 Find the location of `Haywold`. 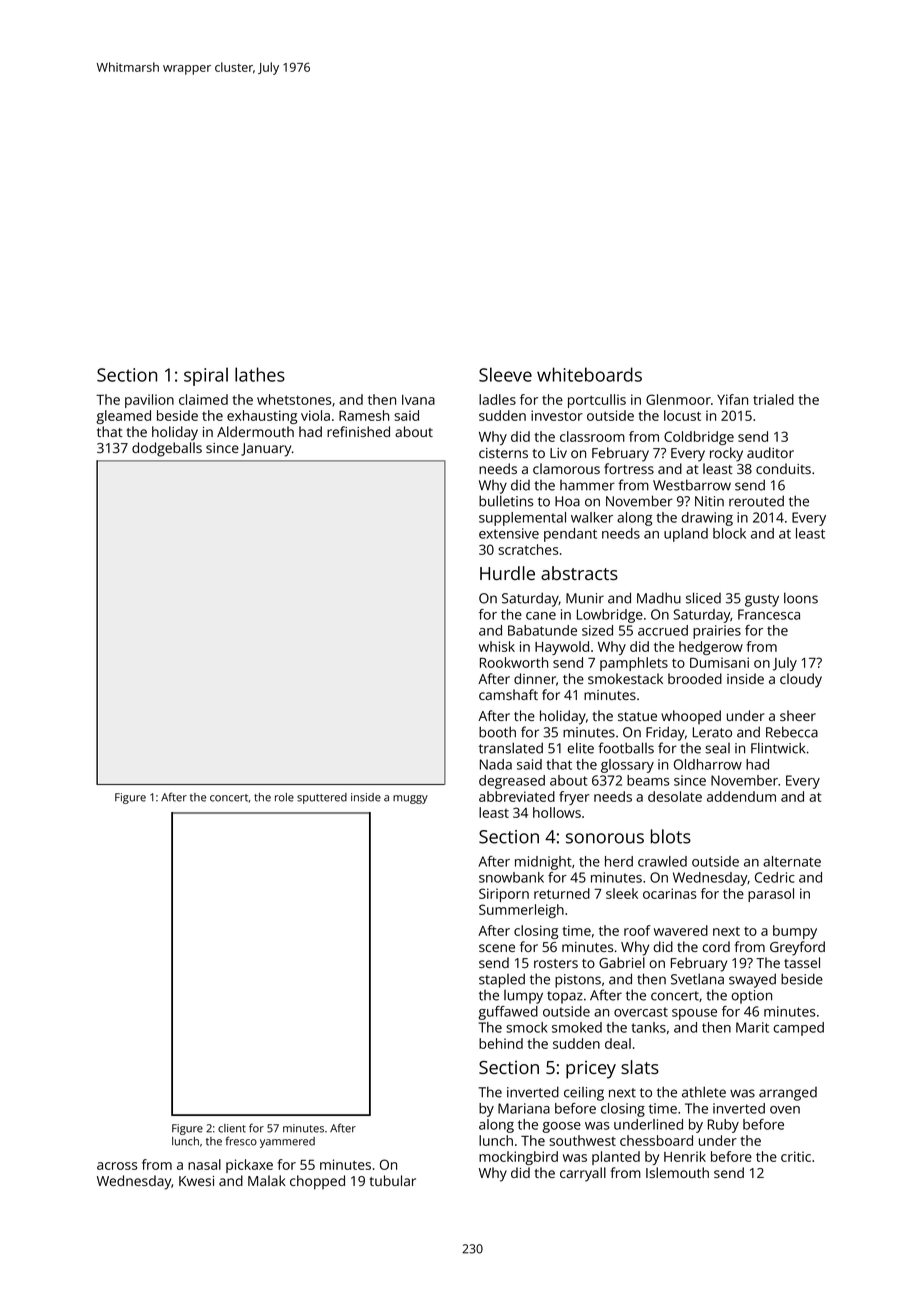

Haywold is located at coordinates (562, 648).
